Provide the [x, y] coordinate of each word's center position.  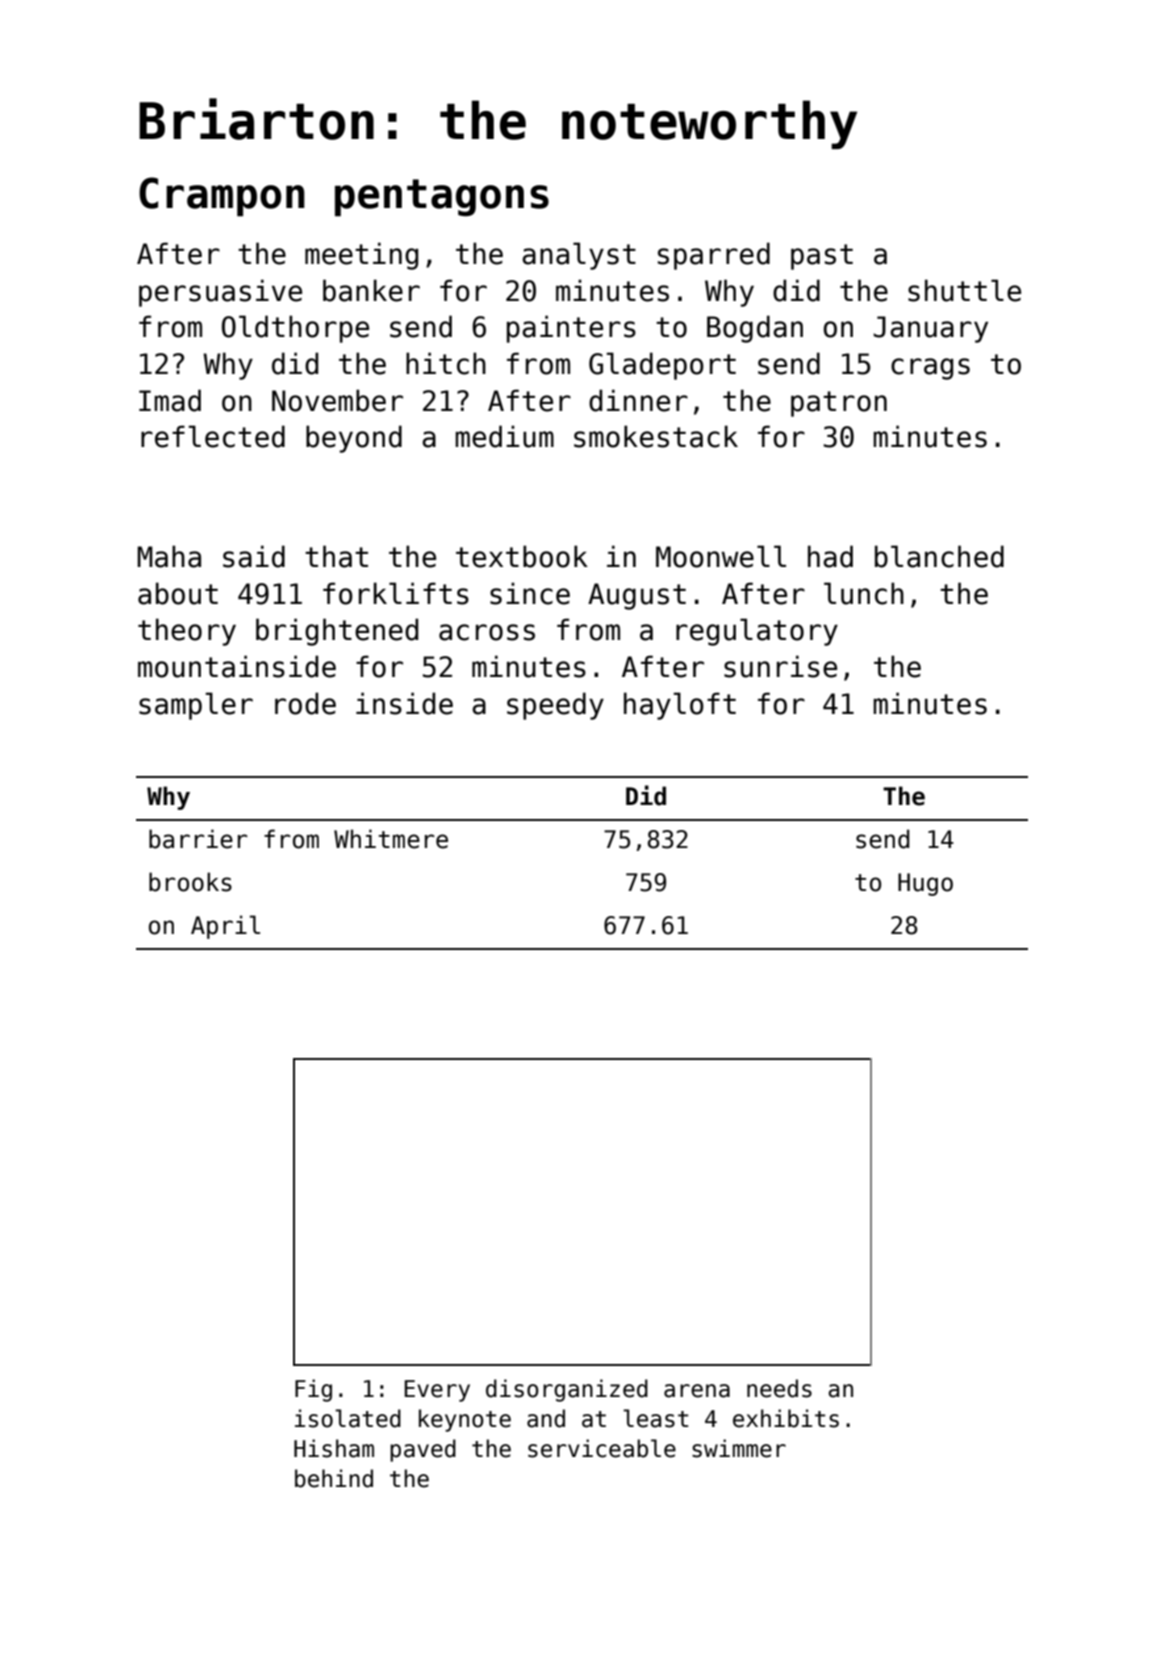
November [337, 400]
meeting [361, 256]
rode [305, 703]
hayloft [680, 706]
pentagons [442, 198]
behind [334, 1478]
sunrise [780, 666]
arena [697, 1391]
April [225, 927]
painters [571, 329]
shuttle [964, 290]
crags [930, 369]
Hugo [925, 884]
